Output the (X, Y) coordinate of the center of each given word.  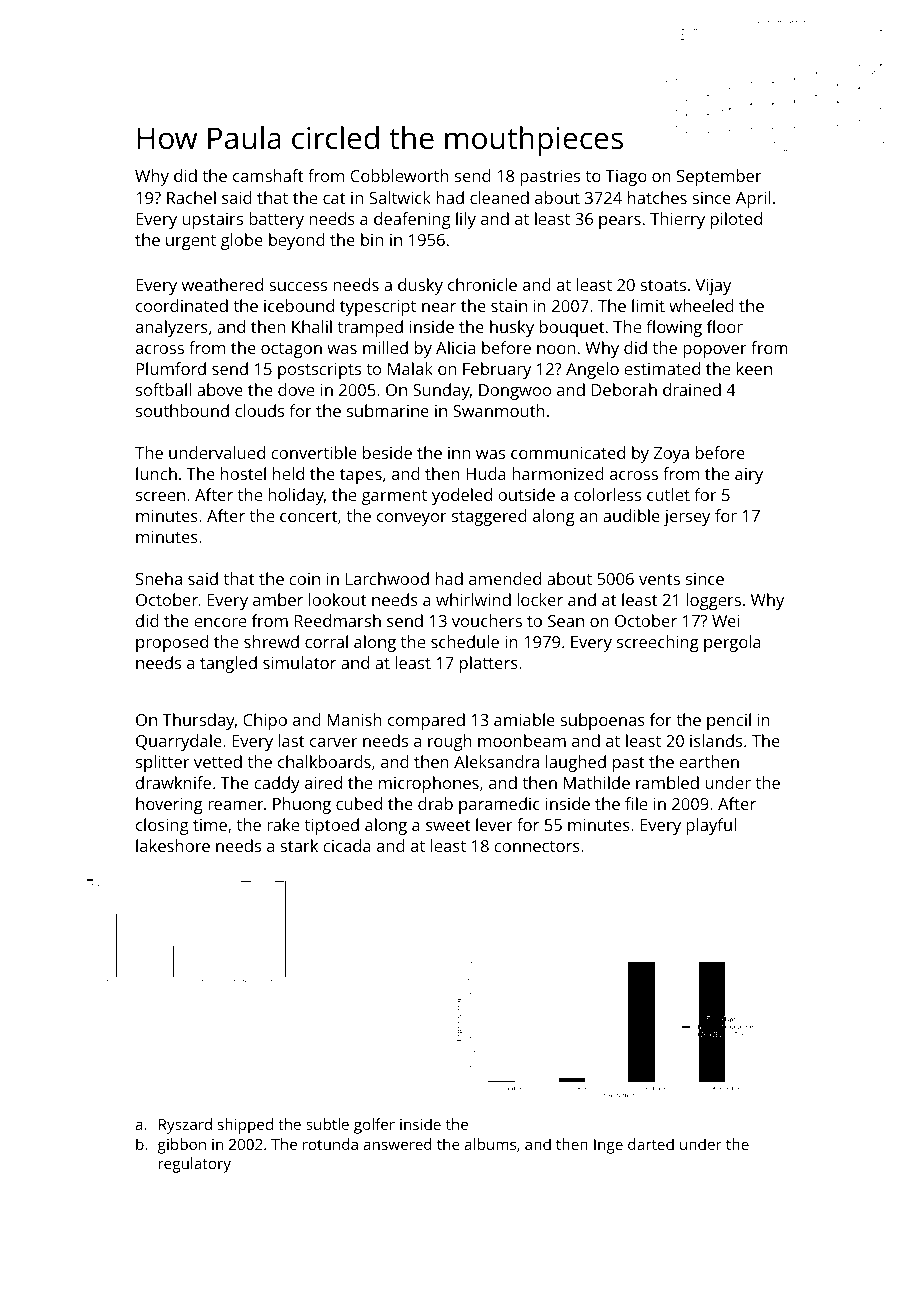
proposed (172, 643)
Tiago (626, 178)
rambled (667, 782)
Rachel (191, 197)
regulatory (195, 1165)
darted (651, 1144)
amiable (524, 719)
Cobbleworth (400, 175)
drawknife (173, 782)
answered (398, 1144)
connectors (537, 846)
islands (716, 740)
